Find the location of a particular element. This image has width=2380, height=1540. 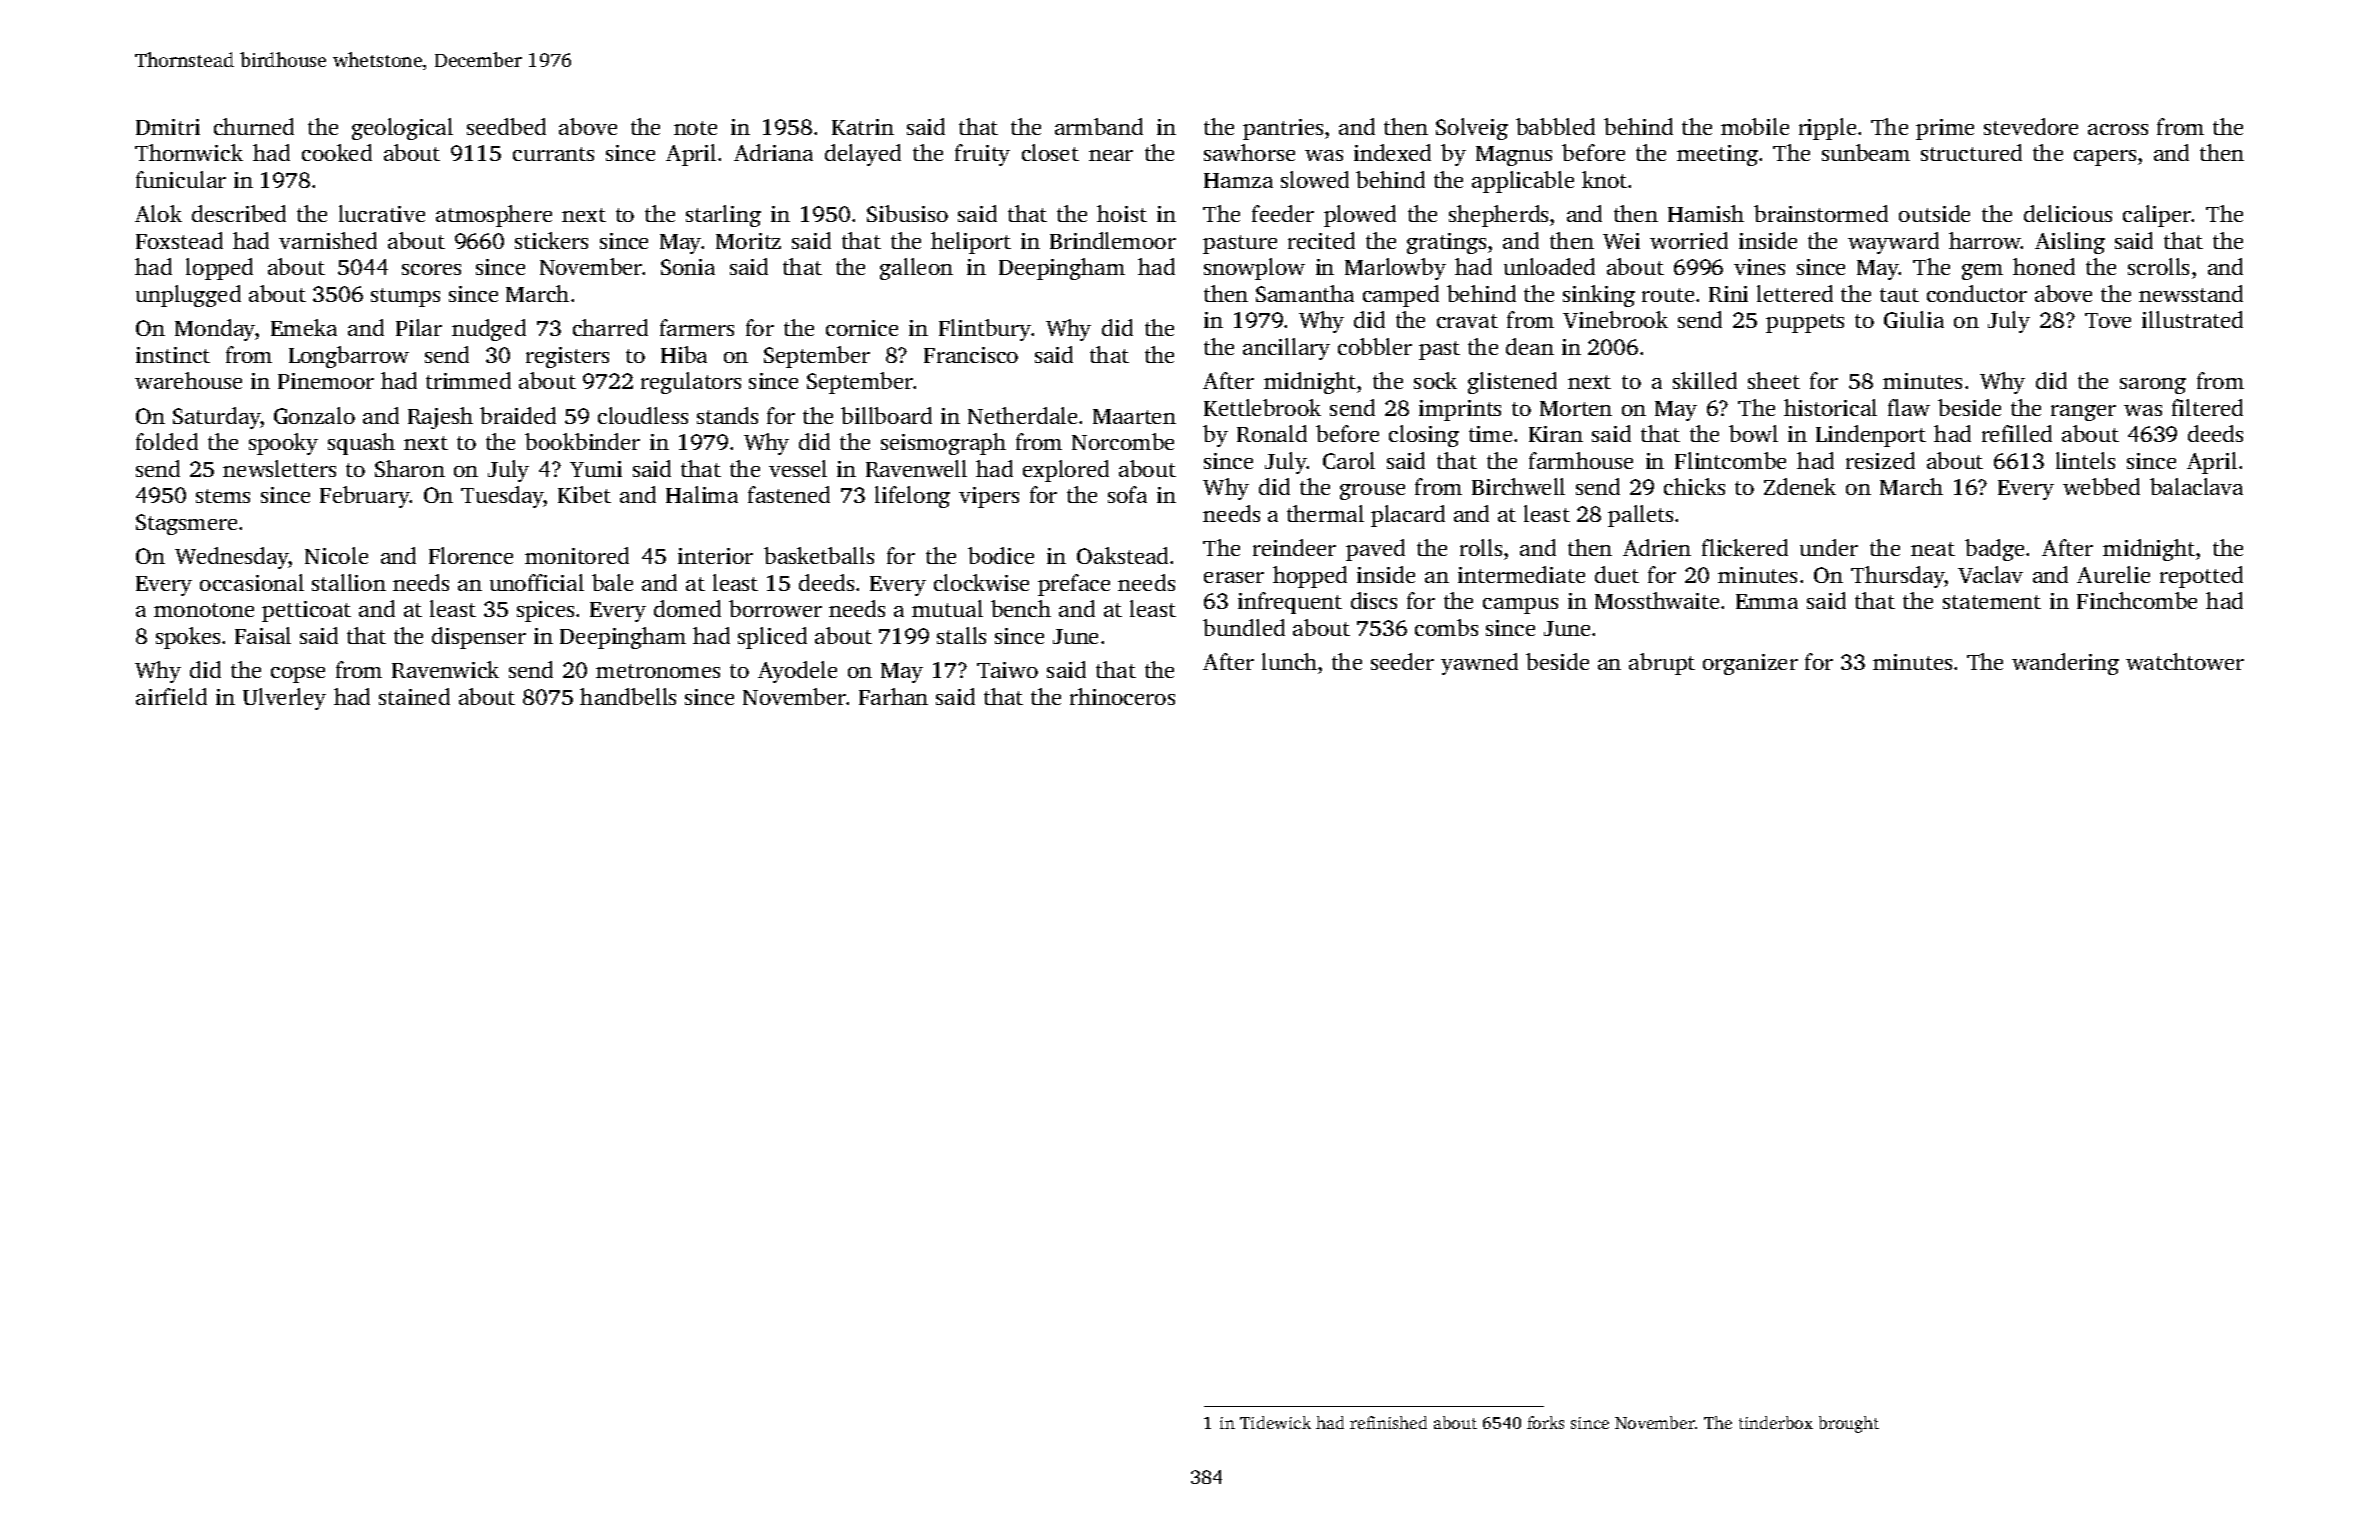

taut is located at coordinates (1899, 295).
